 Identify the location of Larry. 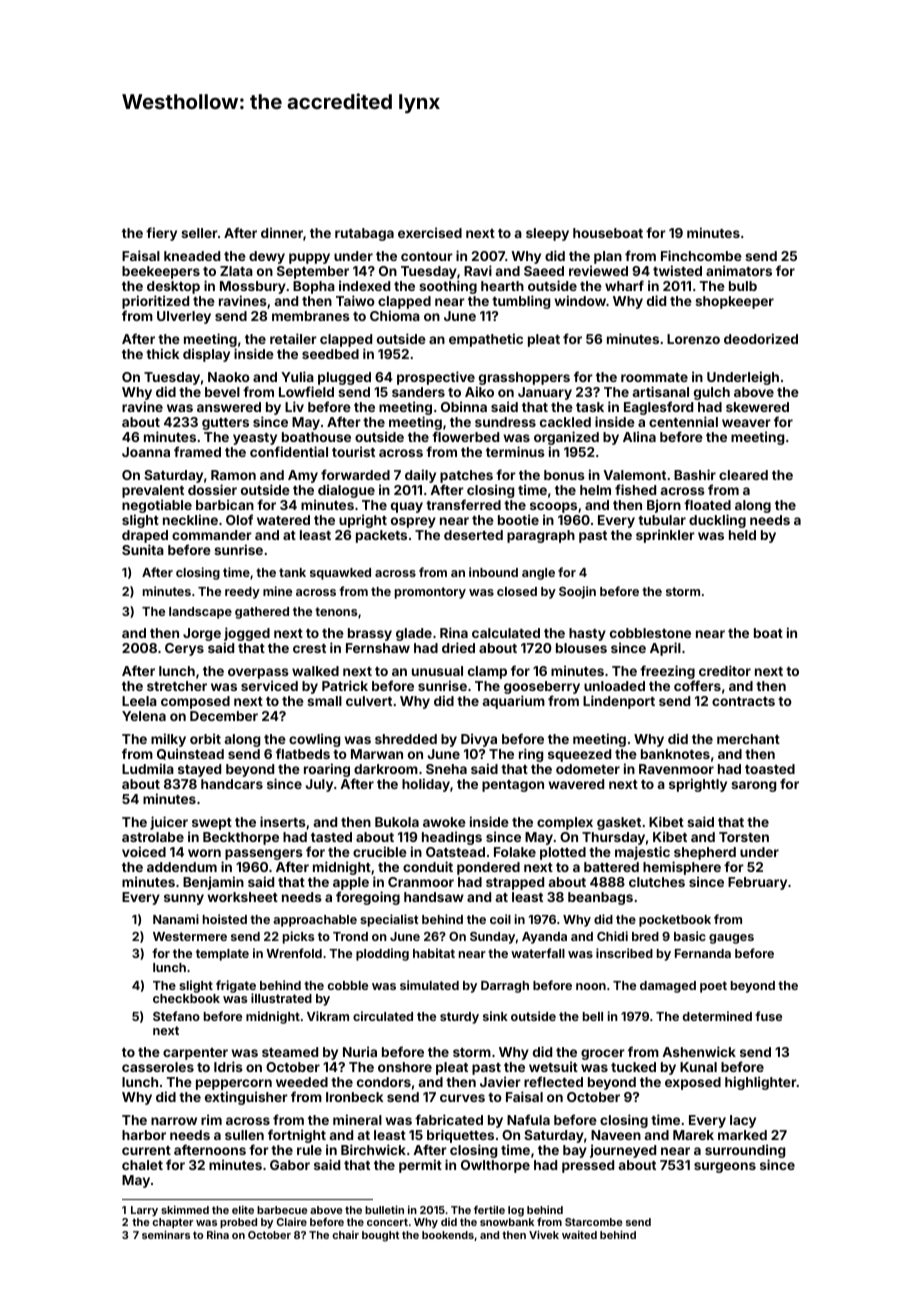
(144, 1211).
